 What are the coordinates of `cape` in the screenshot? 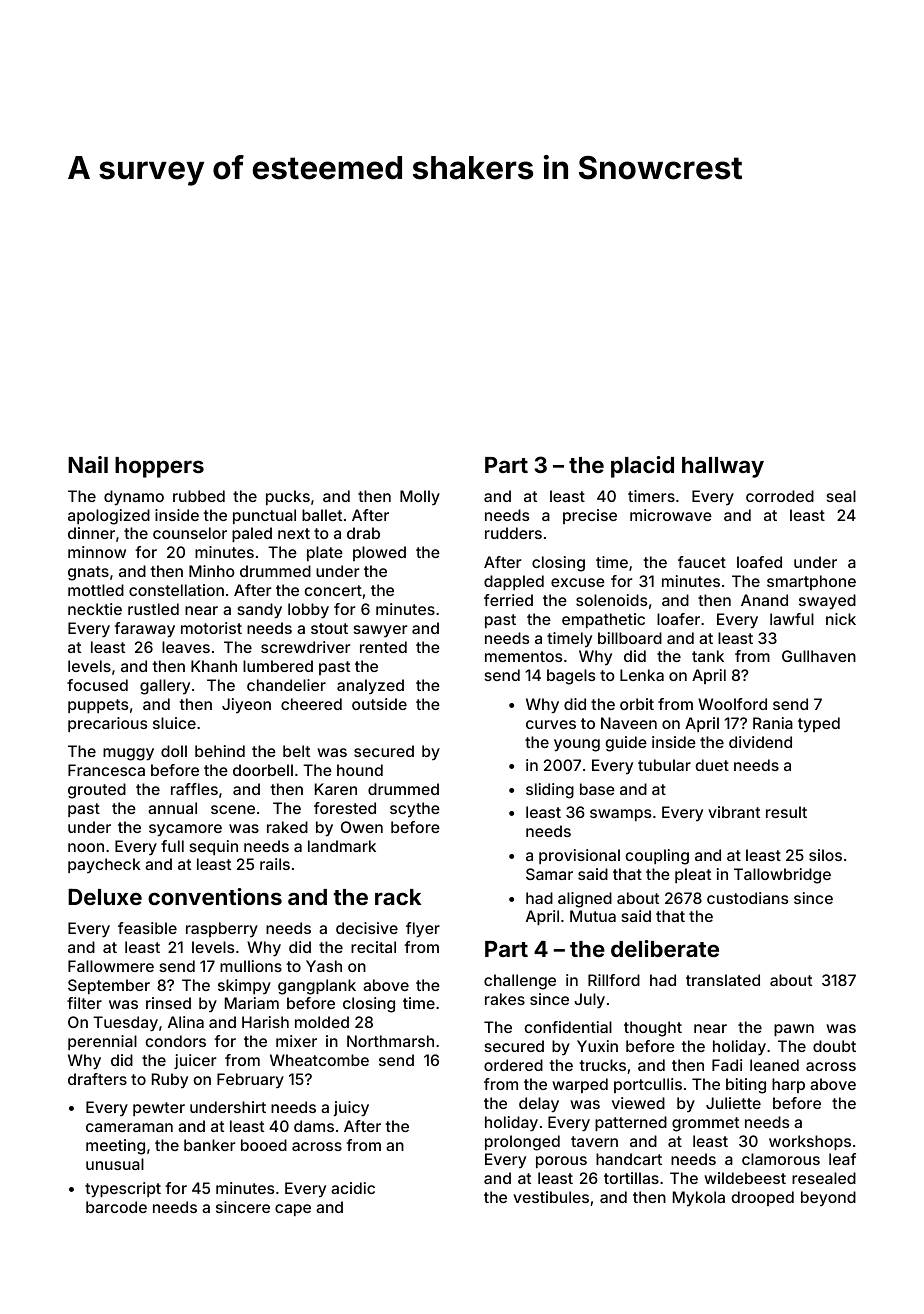 It's located at (293, 1210).
